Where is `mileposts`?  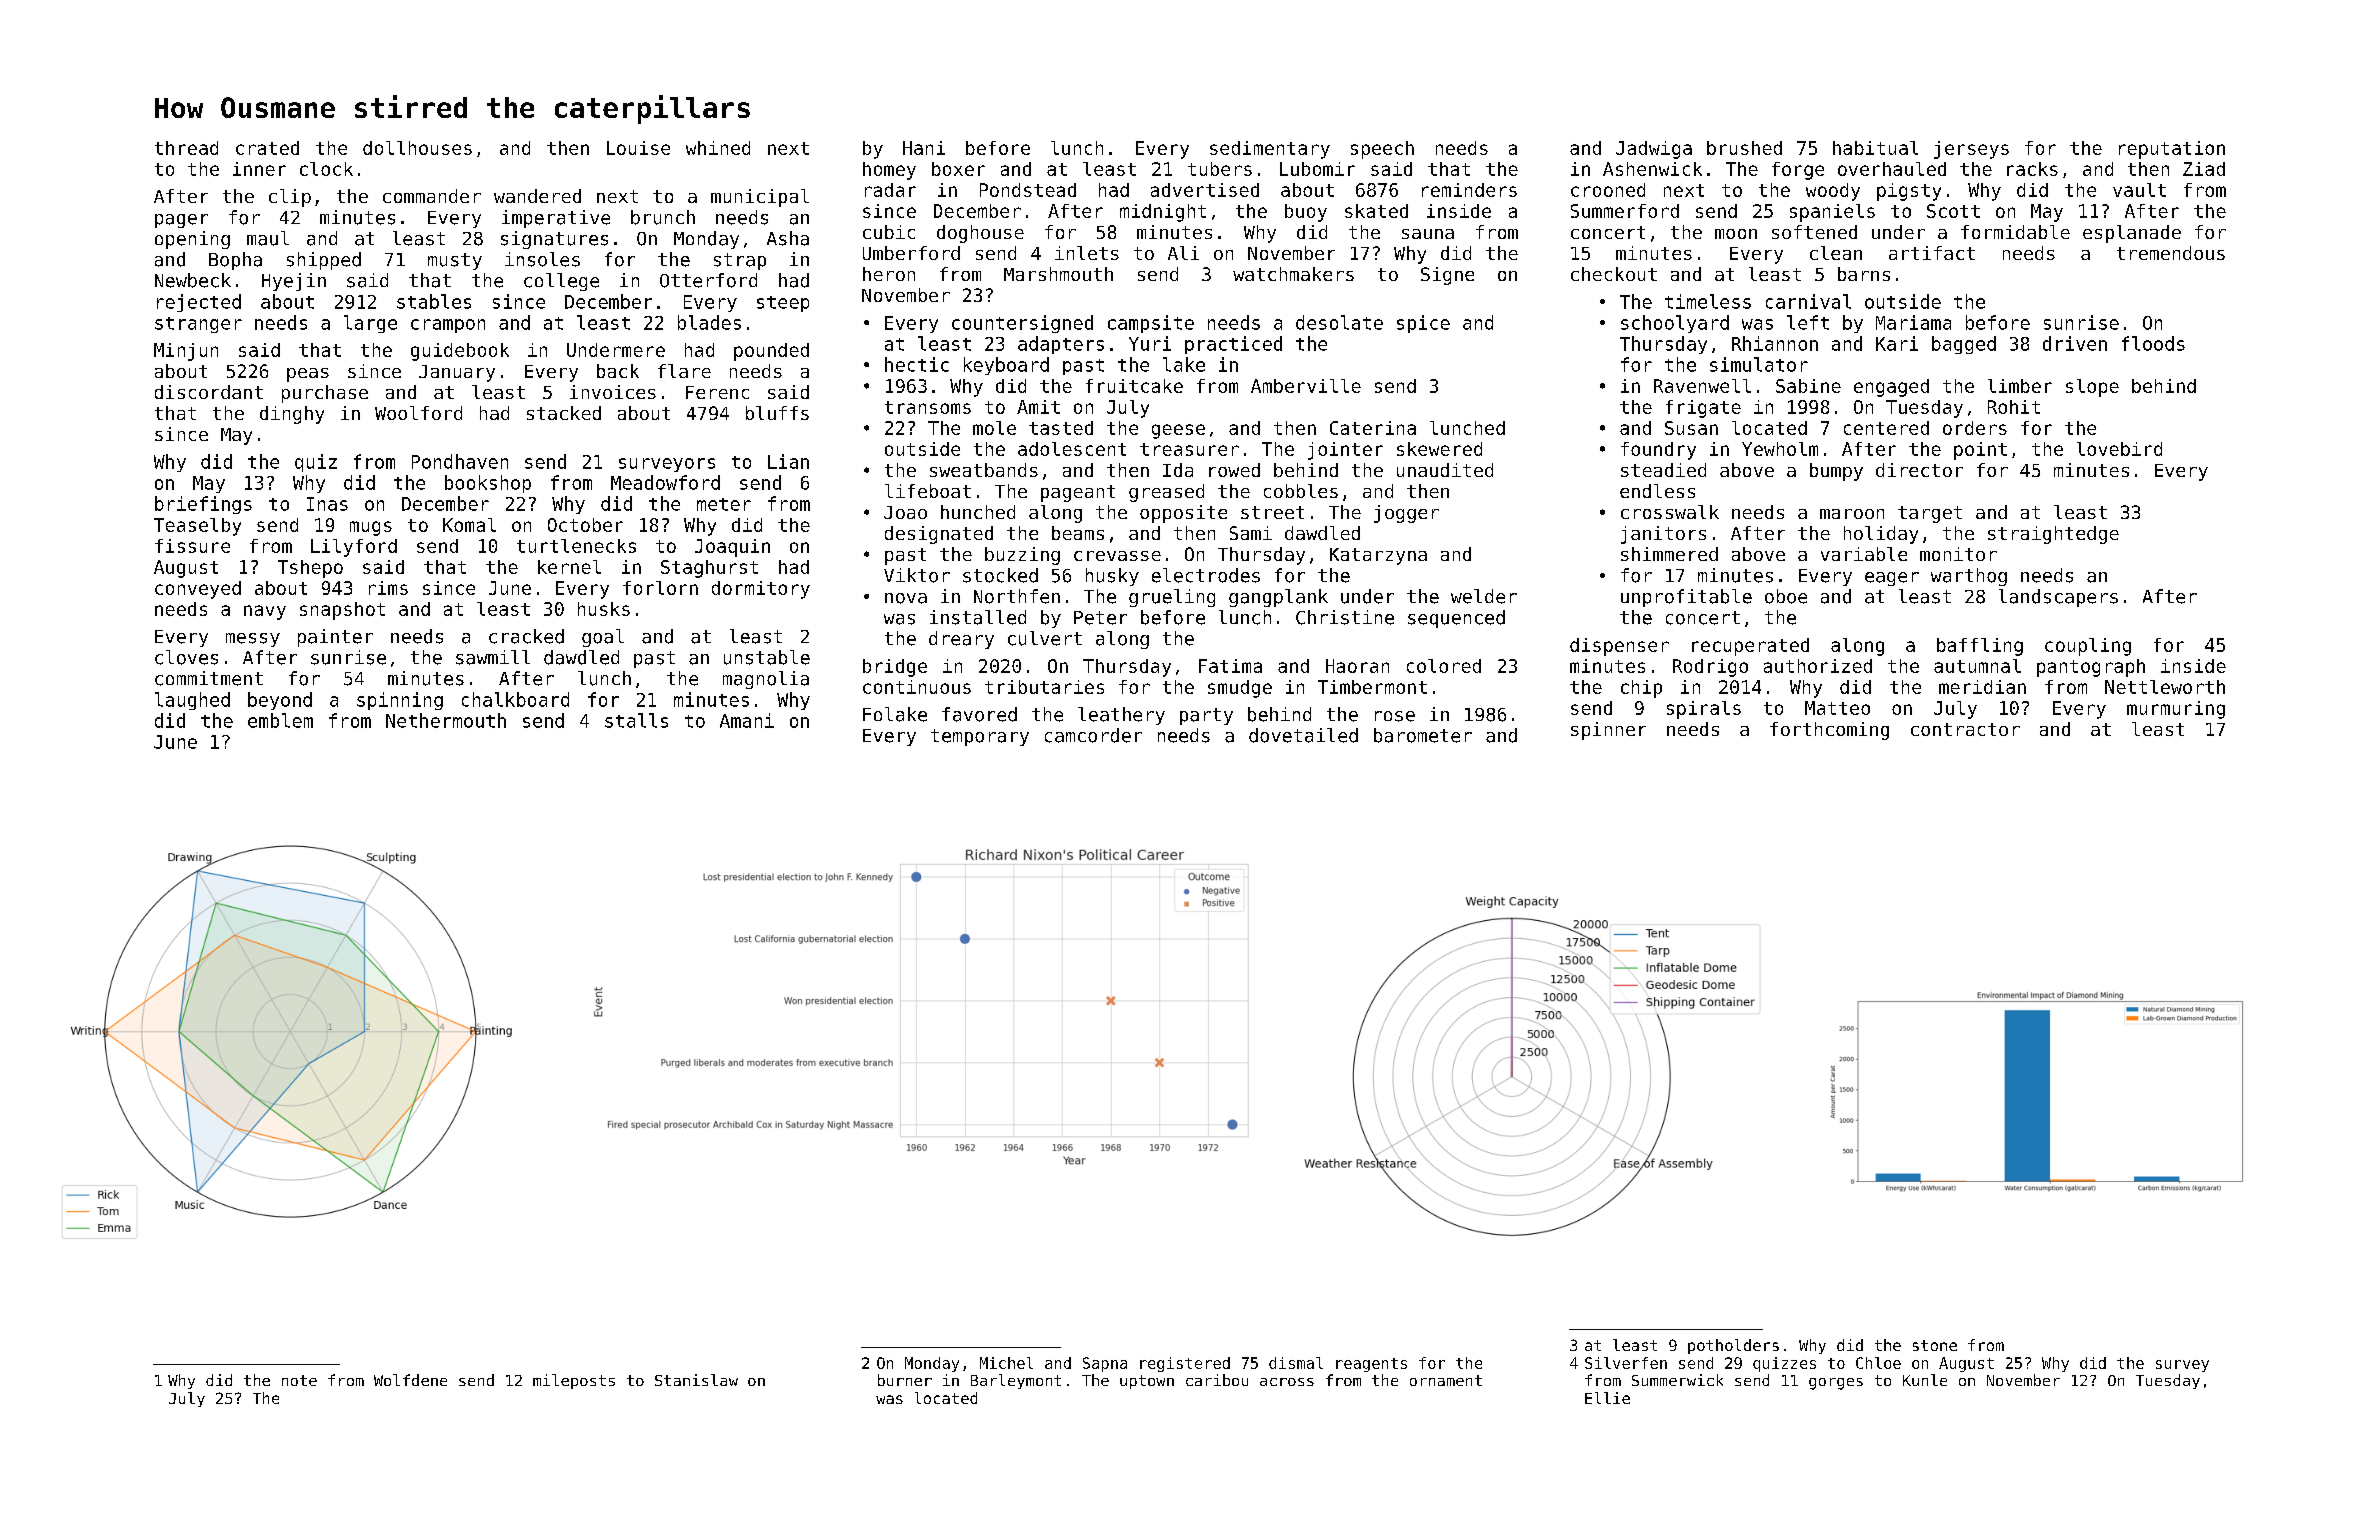 mileposts is located at coordinates (574, 1381).
